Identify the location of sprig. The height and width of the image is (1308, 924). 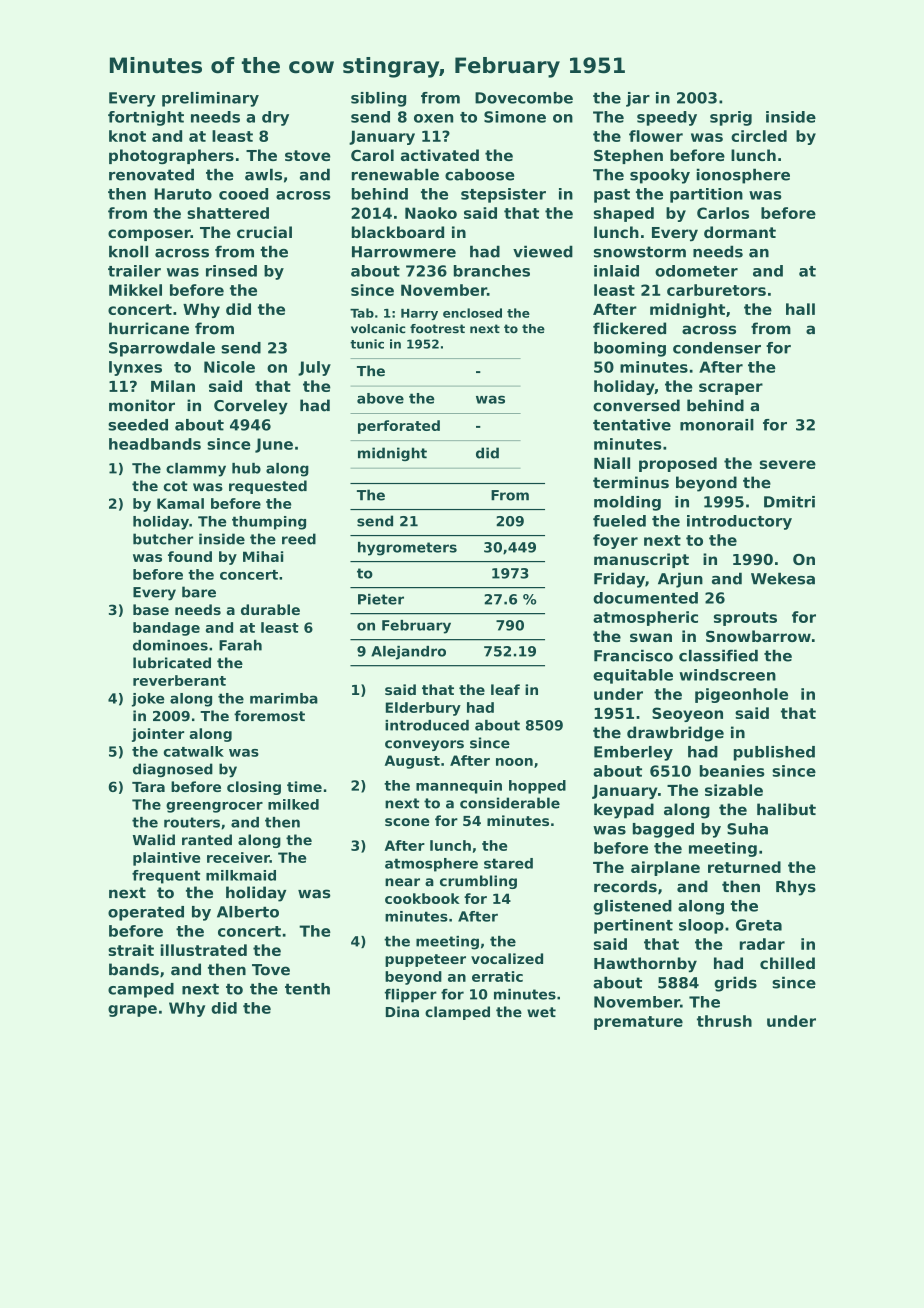
(731, 118).
